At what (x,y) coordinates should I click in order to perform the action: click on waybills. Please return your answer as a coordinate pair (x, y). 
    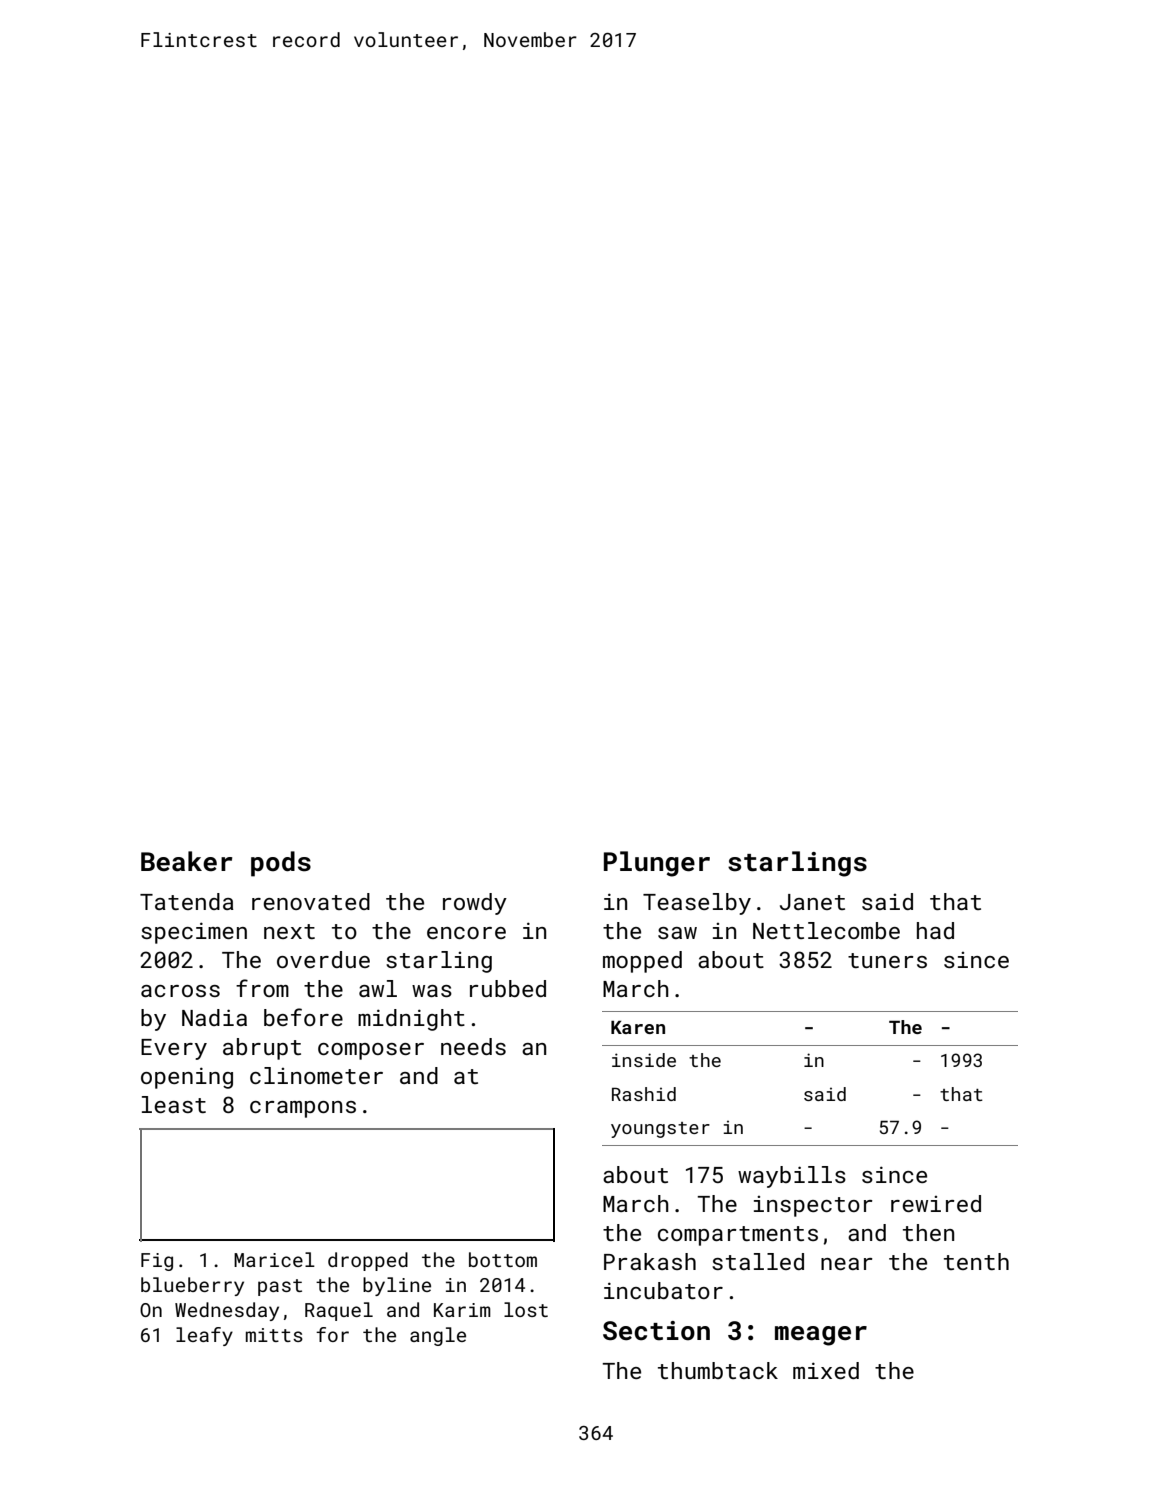
    Looking at the image, I should click on (792, 1177).
